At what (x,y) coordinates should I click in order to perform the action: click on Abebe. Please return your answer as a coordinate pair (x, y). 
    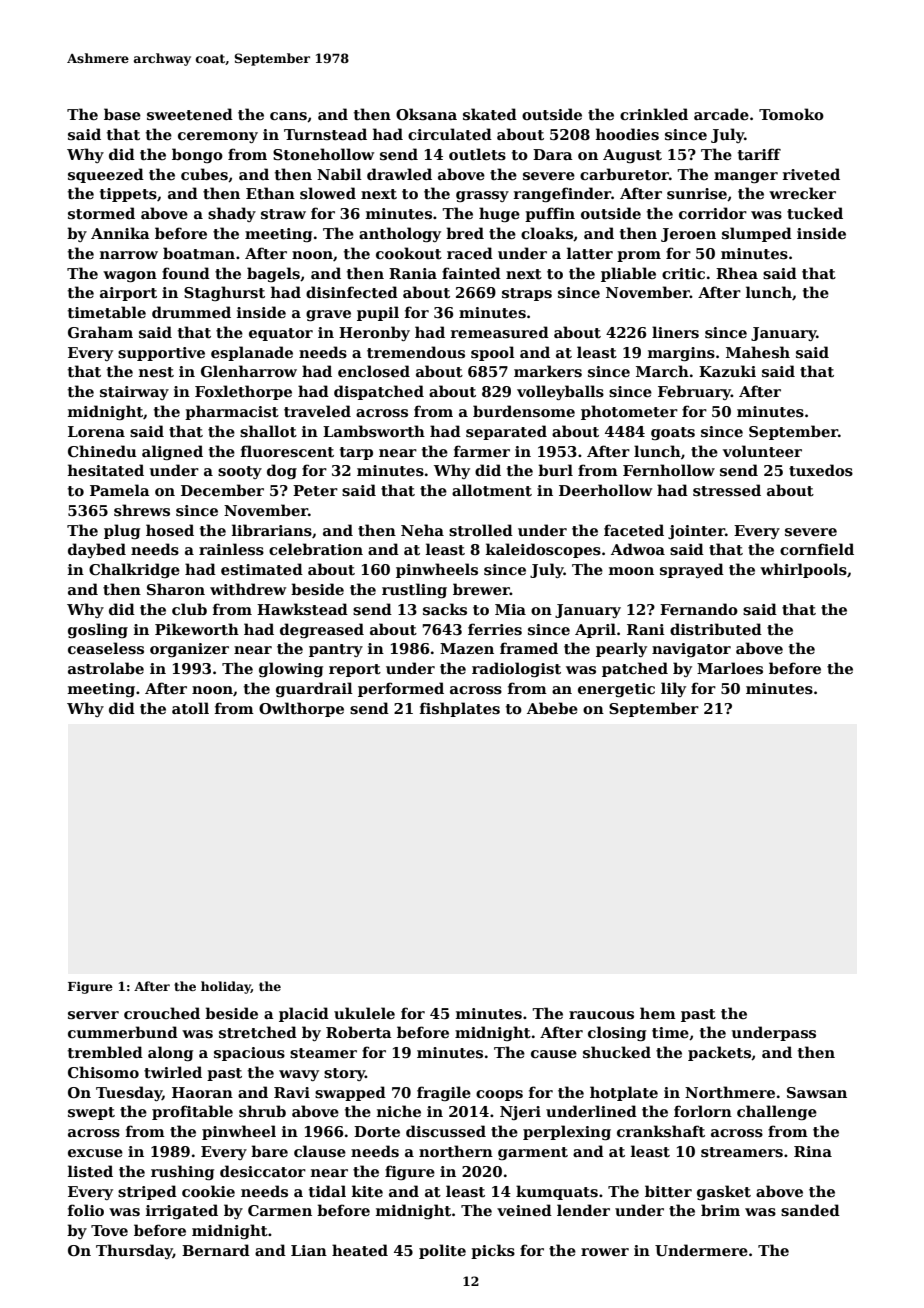
    Looking at the image, I should click on (552, 708).
